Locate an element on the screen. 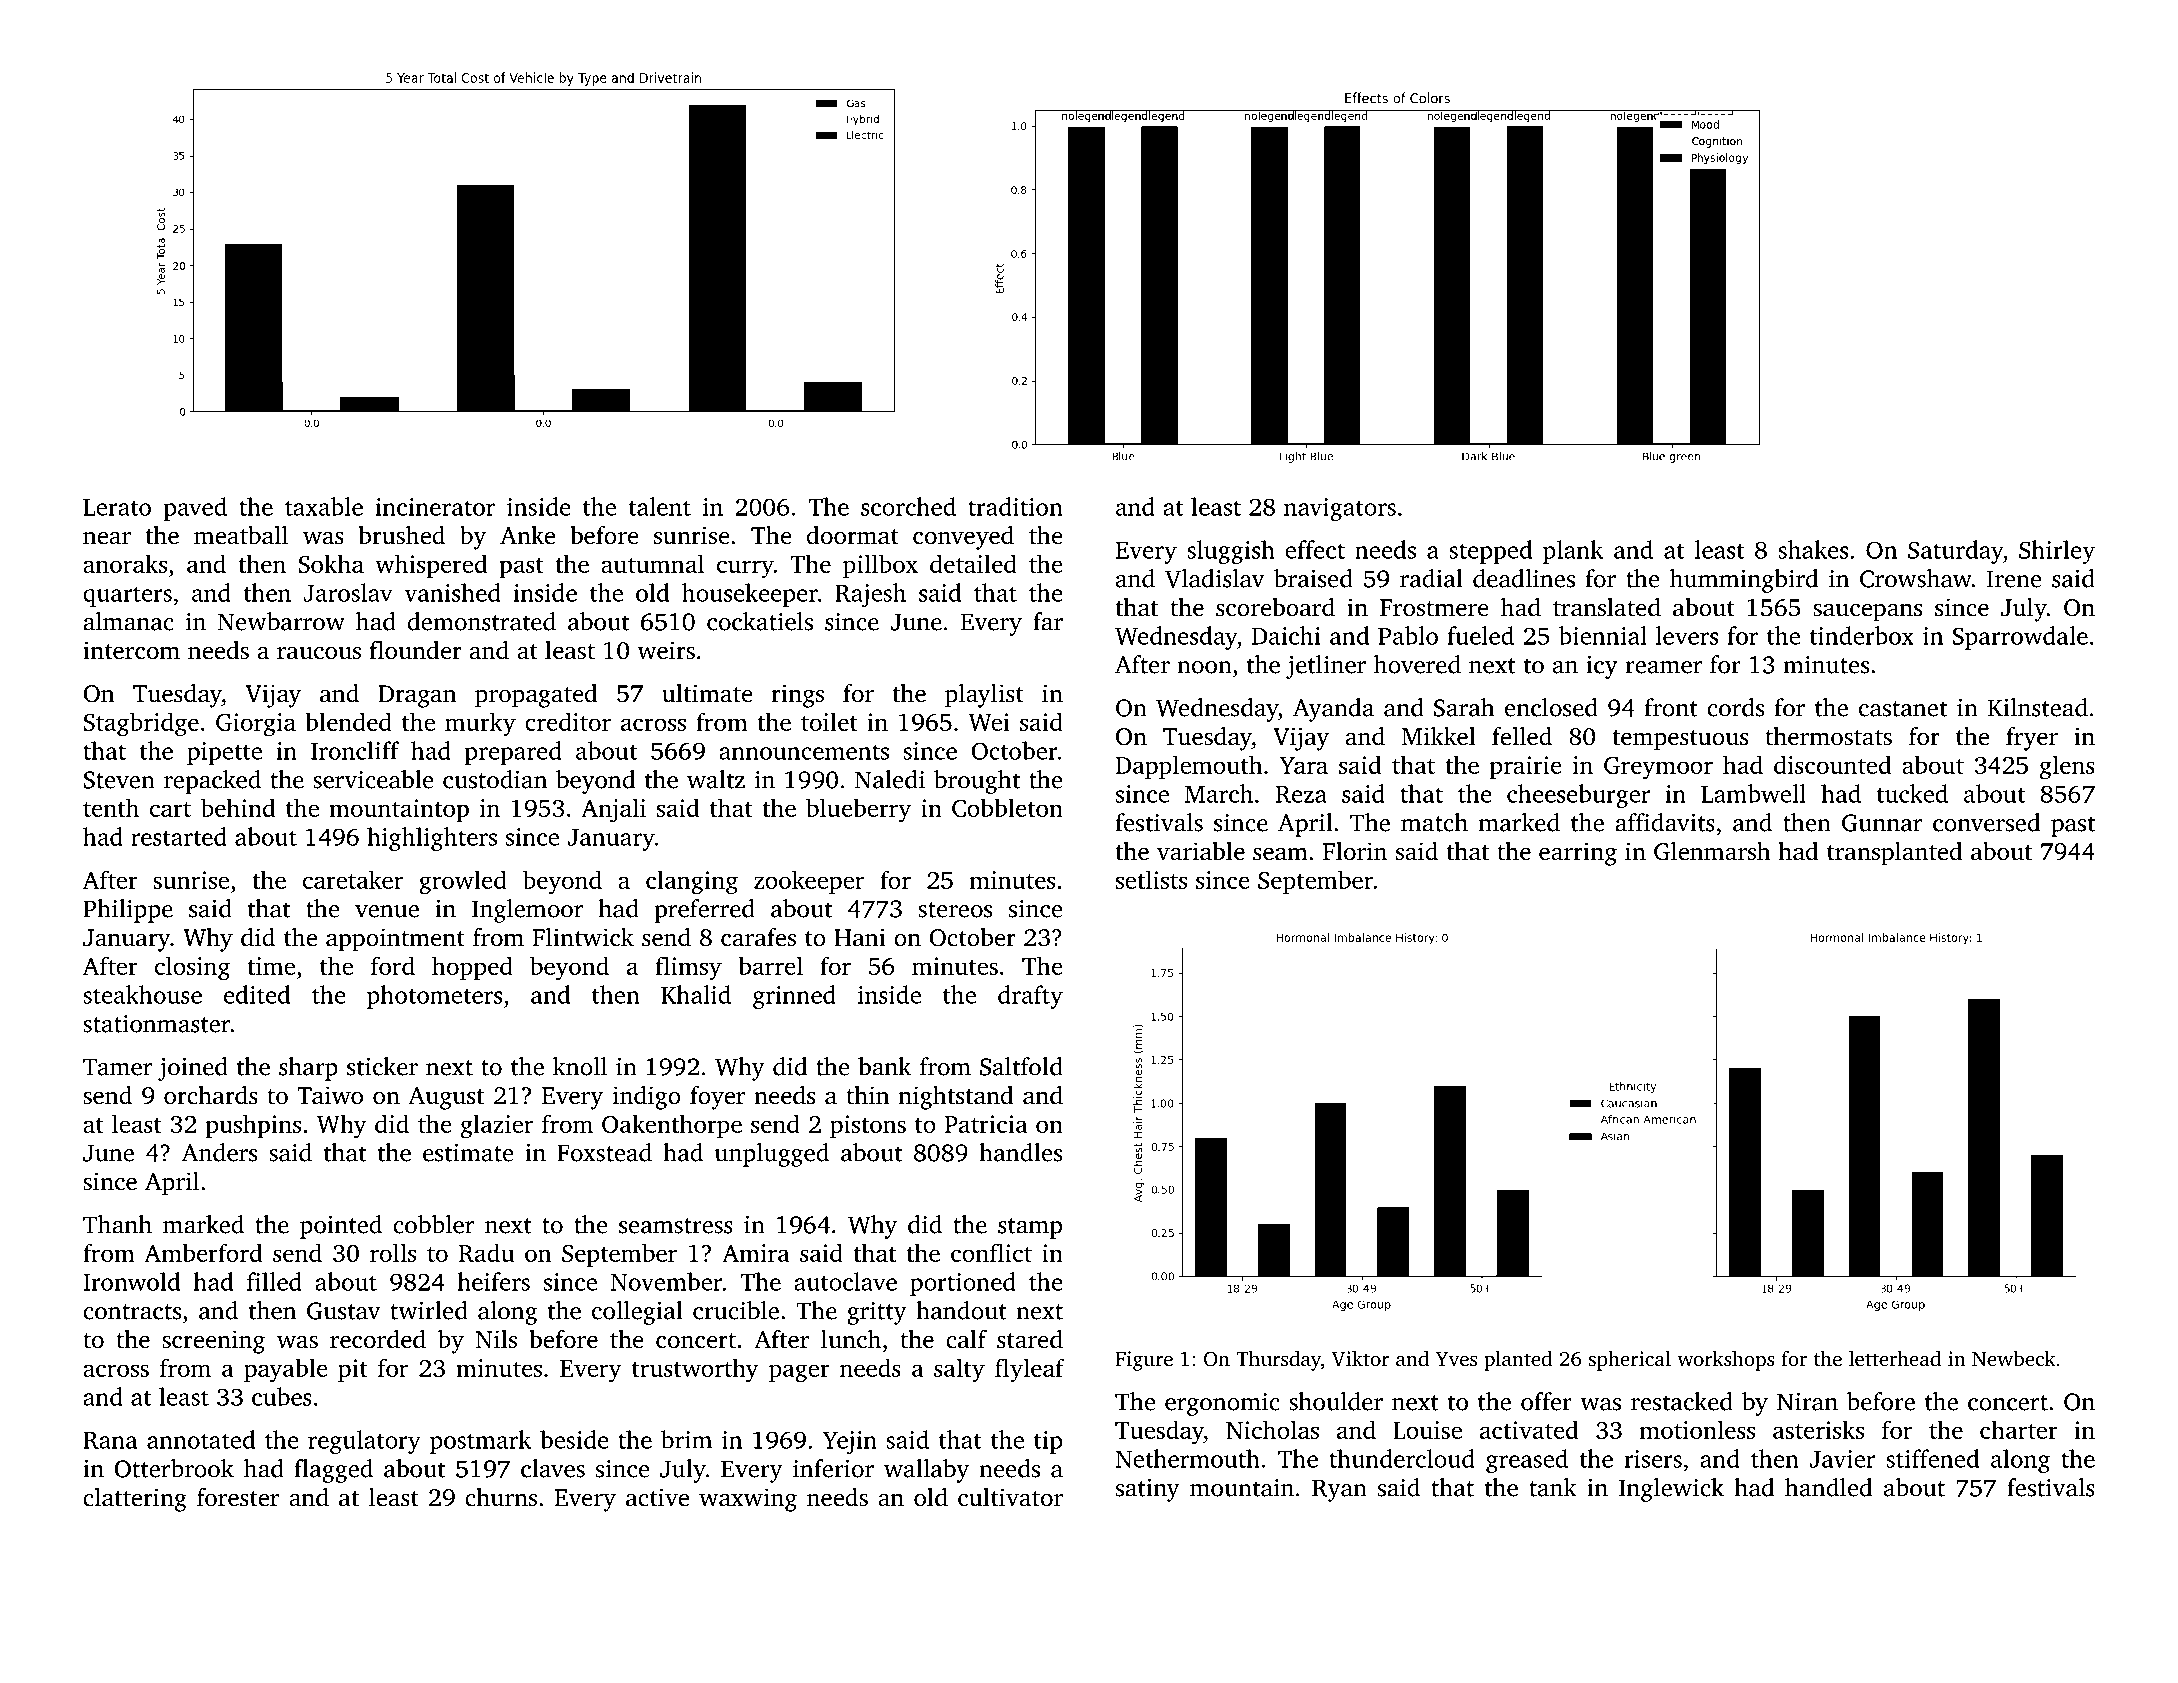 This screenshot has width=2178, height=1683. conversed is located at coordinates (1986, 822).
